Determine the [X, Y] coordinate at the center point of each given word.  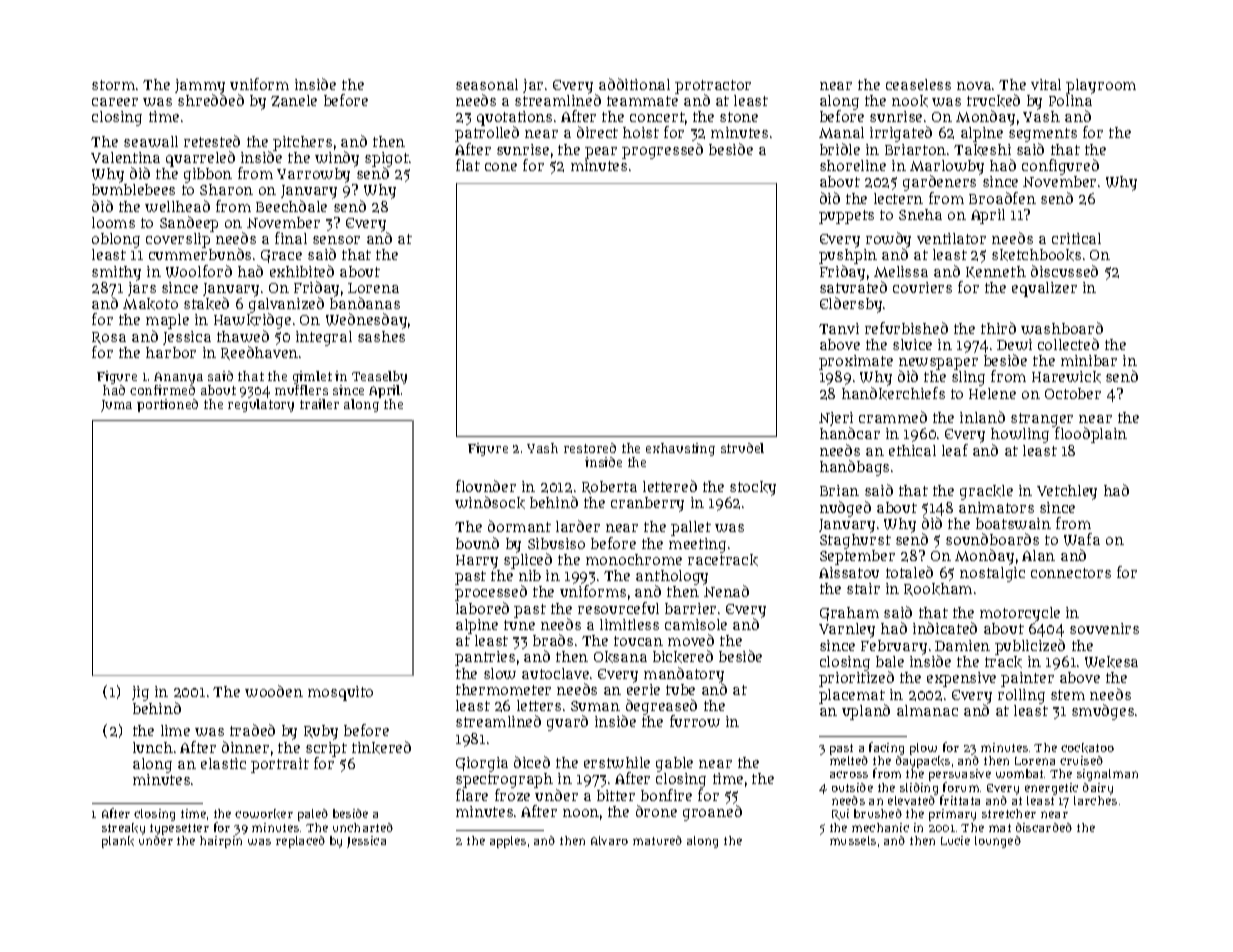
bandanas [365, 303]
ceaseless [918, 84]
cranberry [647, 504]
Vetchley [1067, 492]
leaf [955, 450]
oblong [116, 240]
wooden [274, 691]
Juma [116, 406]
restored [590, 448]
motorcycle [1020, 614]
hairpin [221, 842]
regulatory [261, 405]
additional [634, 84]
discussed [1064, 271]
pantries [485, 658]
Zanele [294, 101]
